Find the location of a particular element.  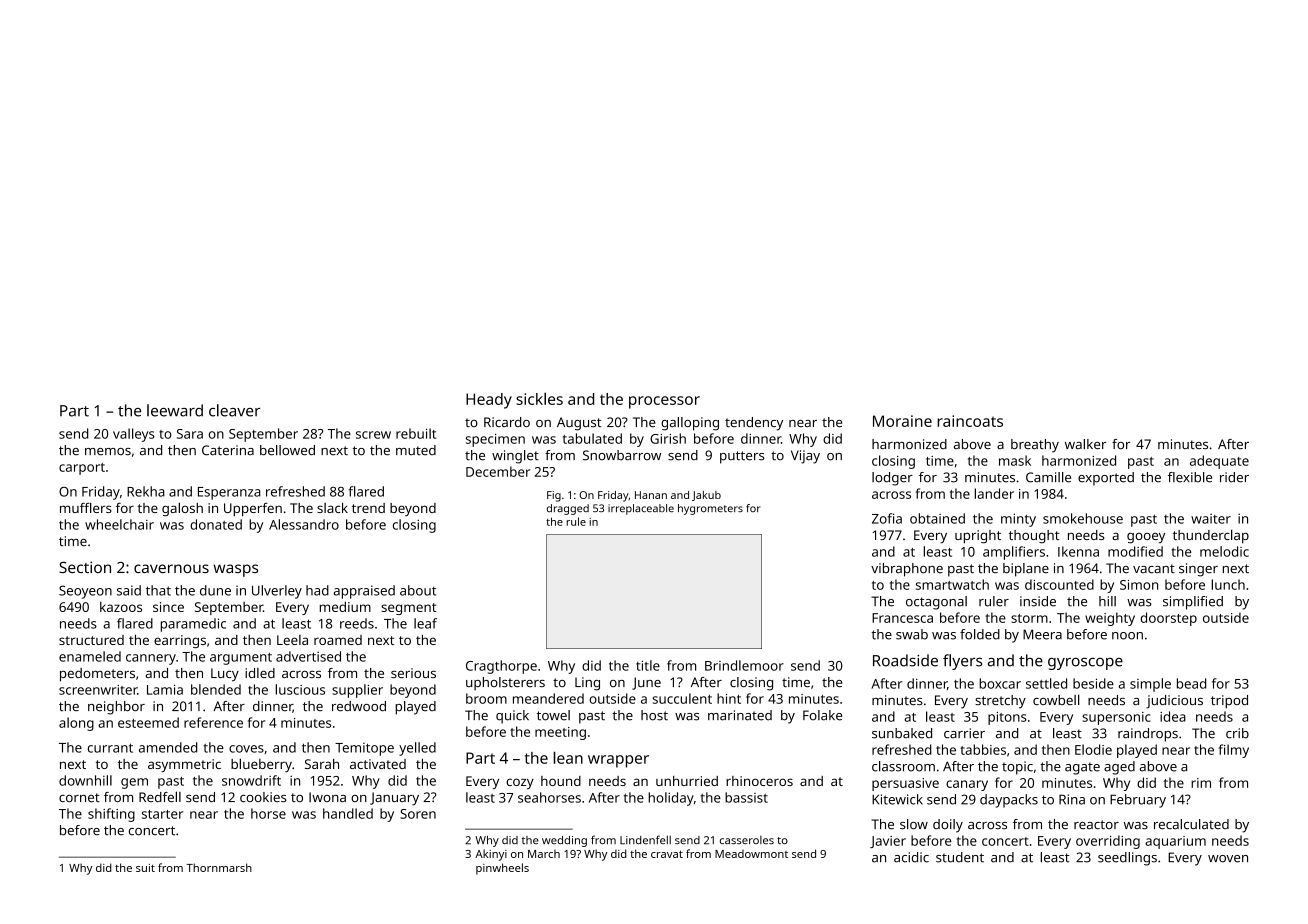

sickles is located at coordinates (539, 398).
